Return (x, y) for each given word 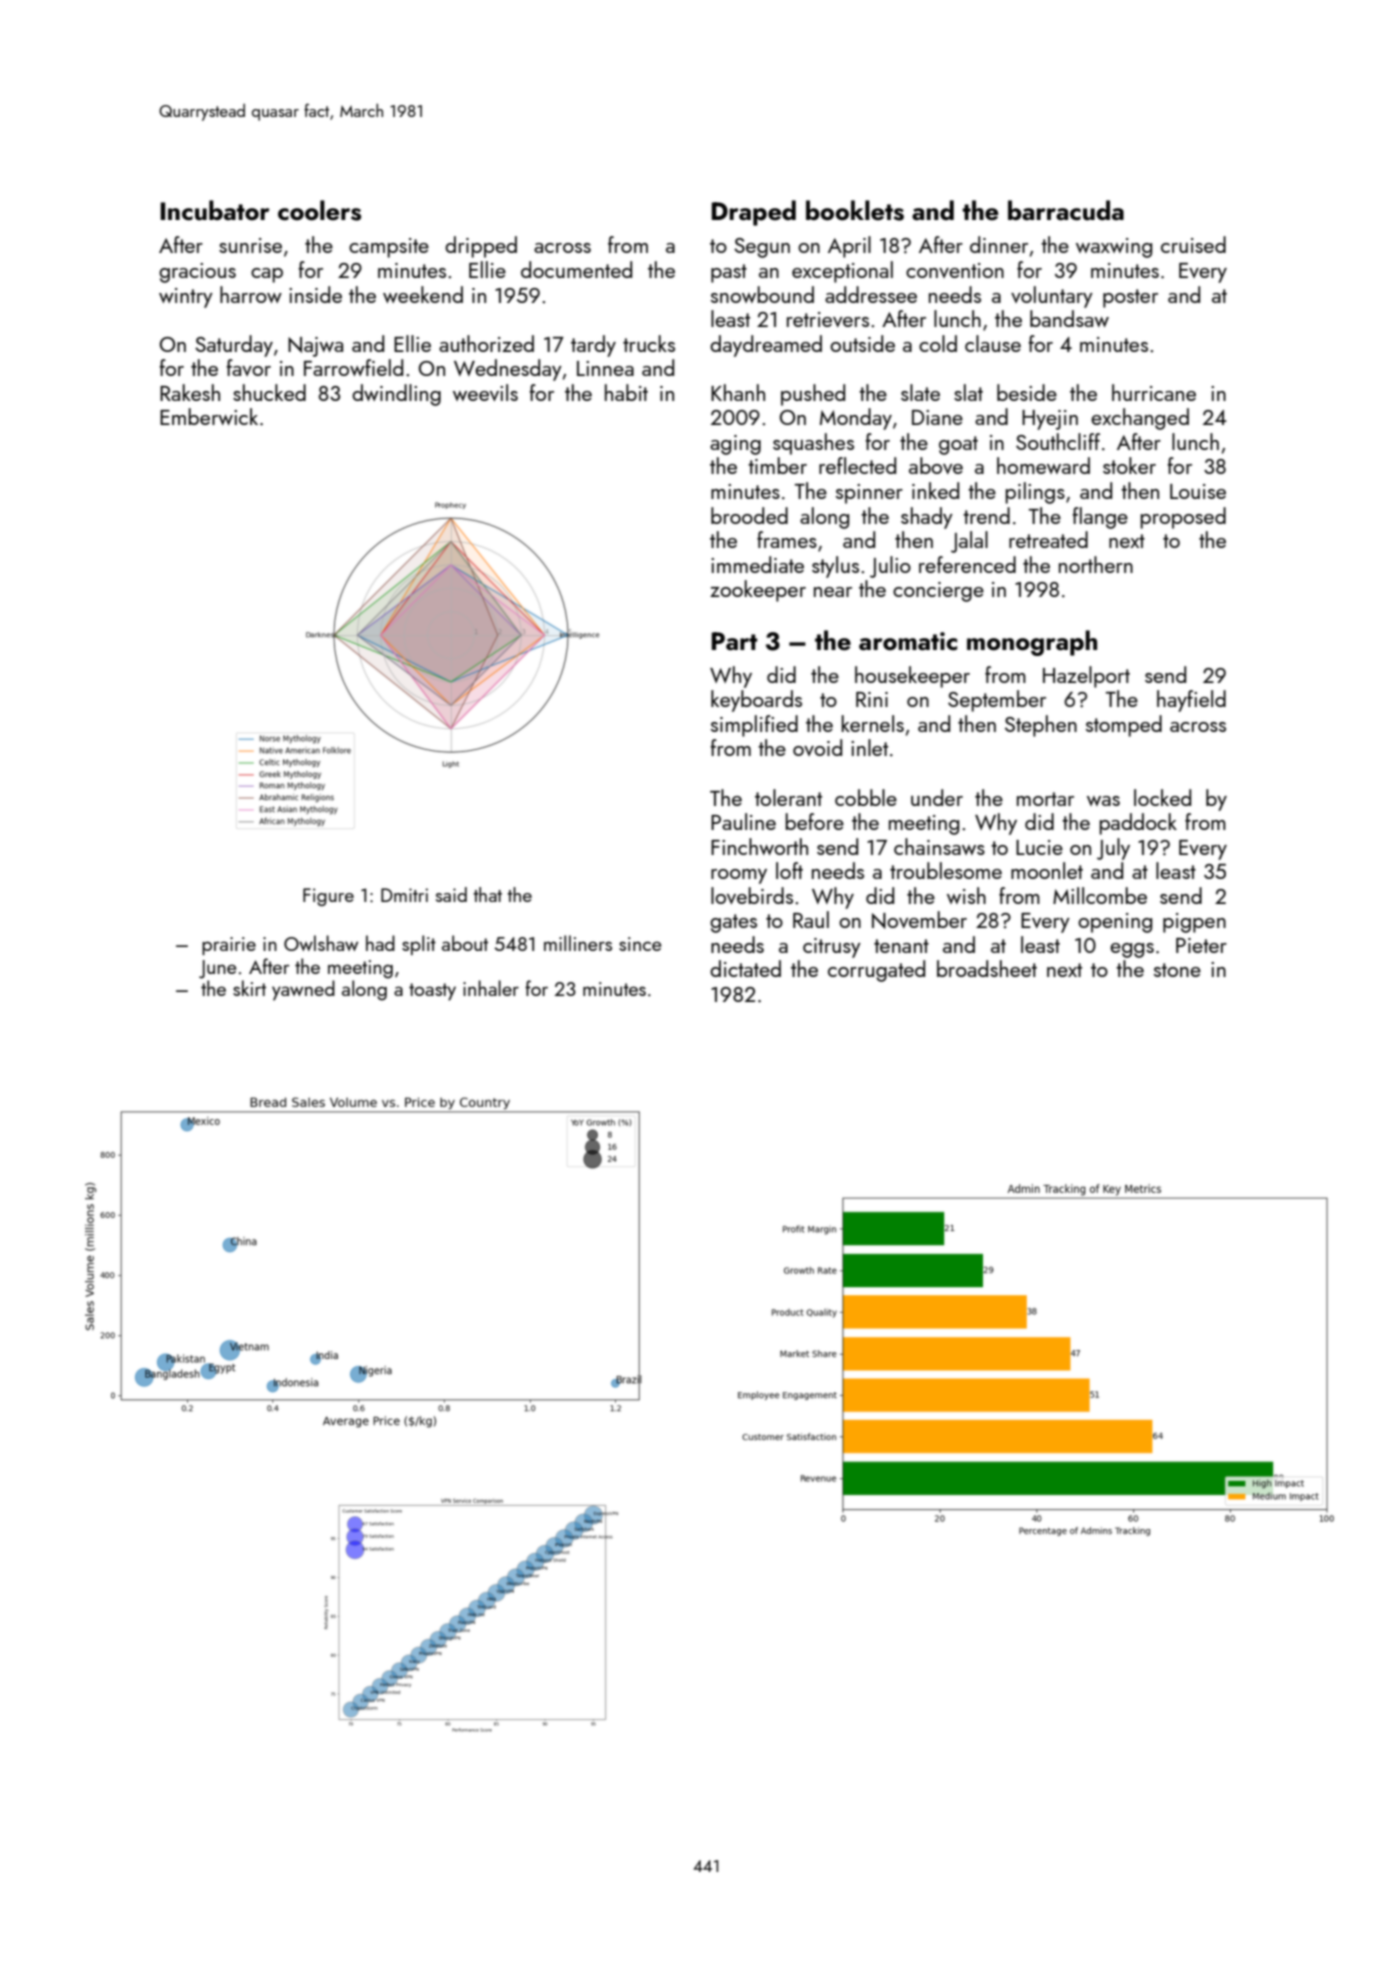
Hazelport (1086, 677)
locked (1162, 797)
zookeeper (758, 591)
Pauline (743, 821)
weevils (485, 392)
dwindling (396, 395)
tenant (901, 946)
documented (576, 269)
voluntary (1052, 297)
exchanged (1140, 419)
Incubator (215, 210)
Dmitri (404, 895)
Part (734, 641)
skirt (249, 988)
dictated (745, 968)
